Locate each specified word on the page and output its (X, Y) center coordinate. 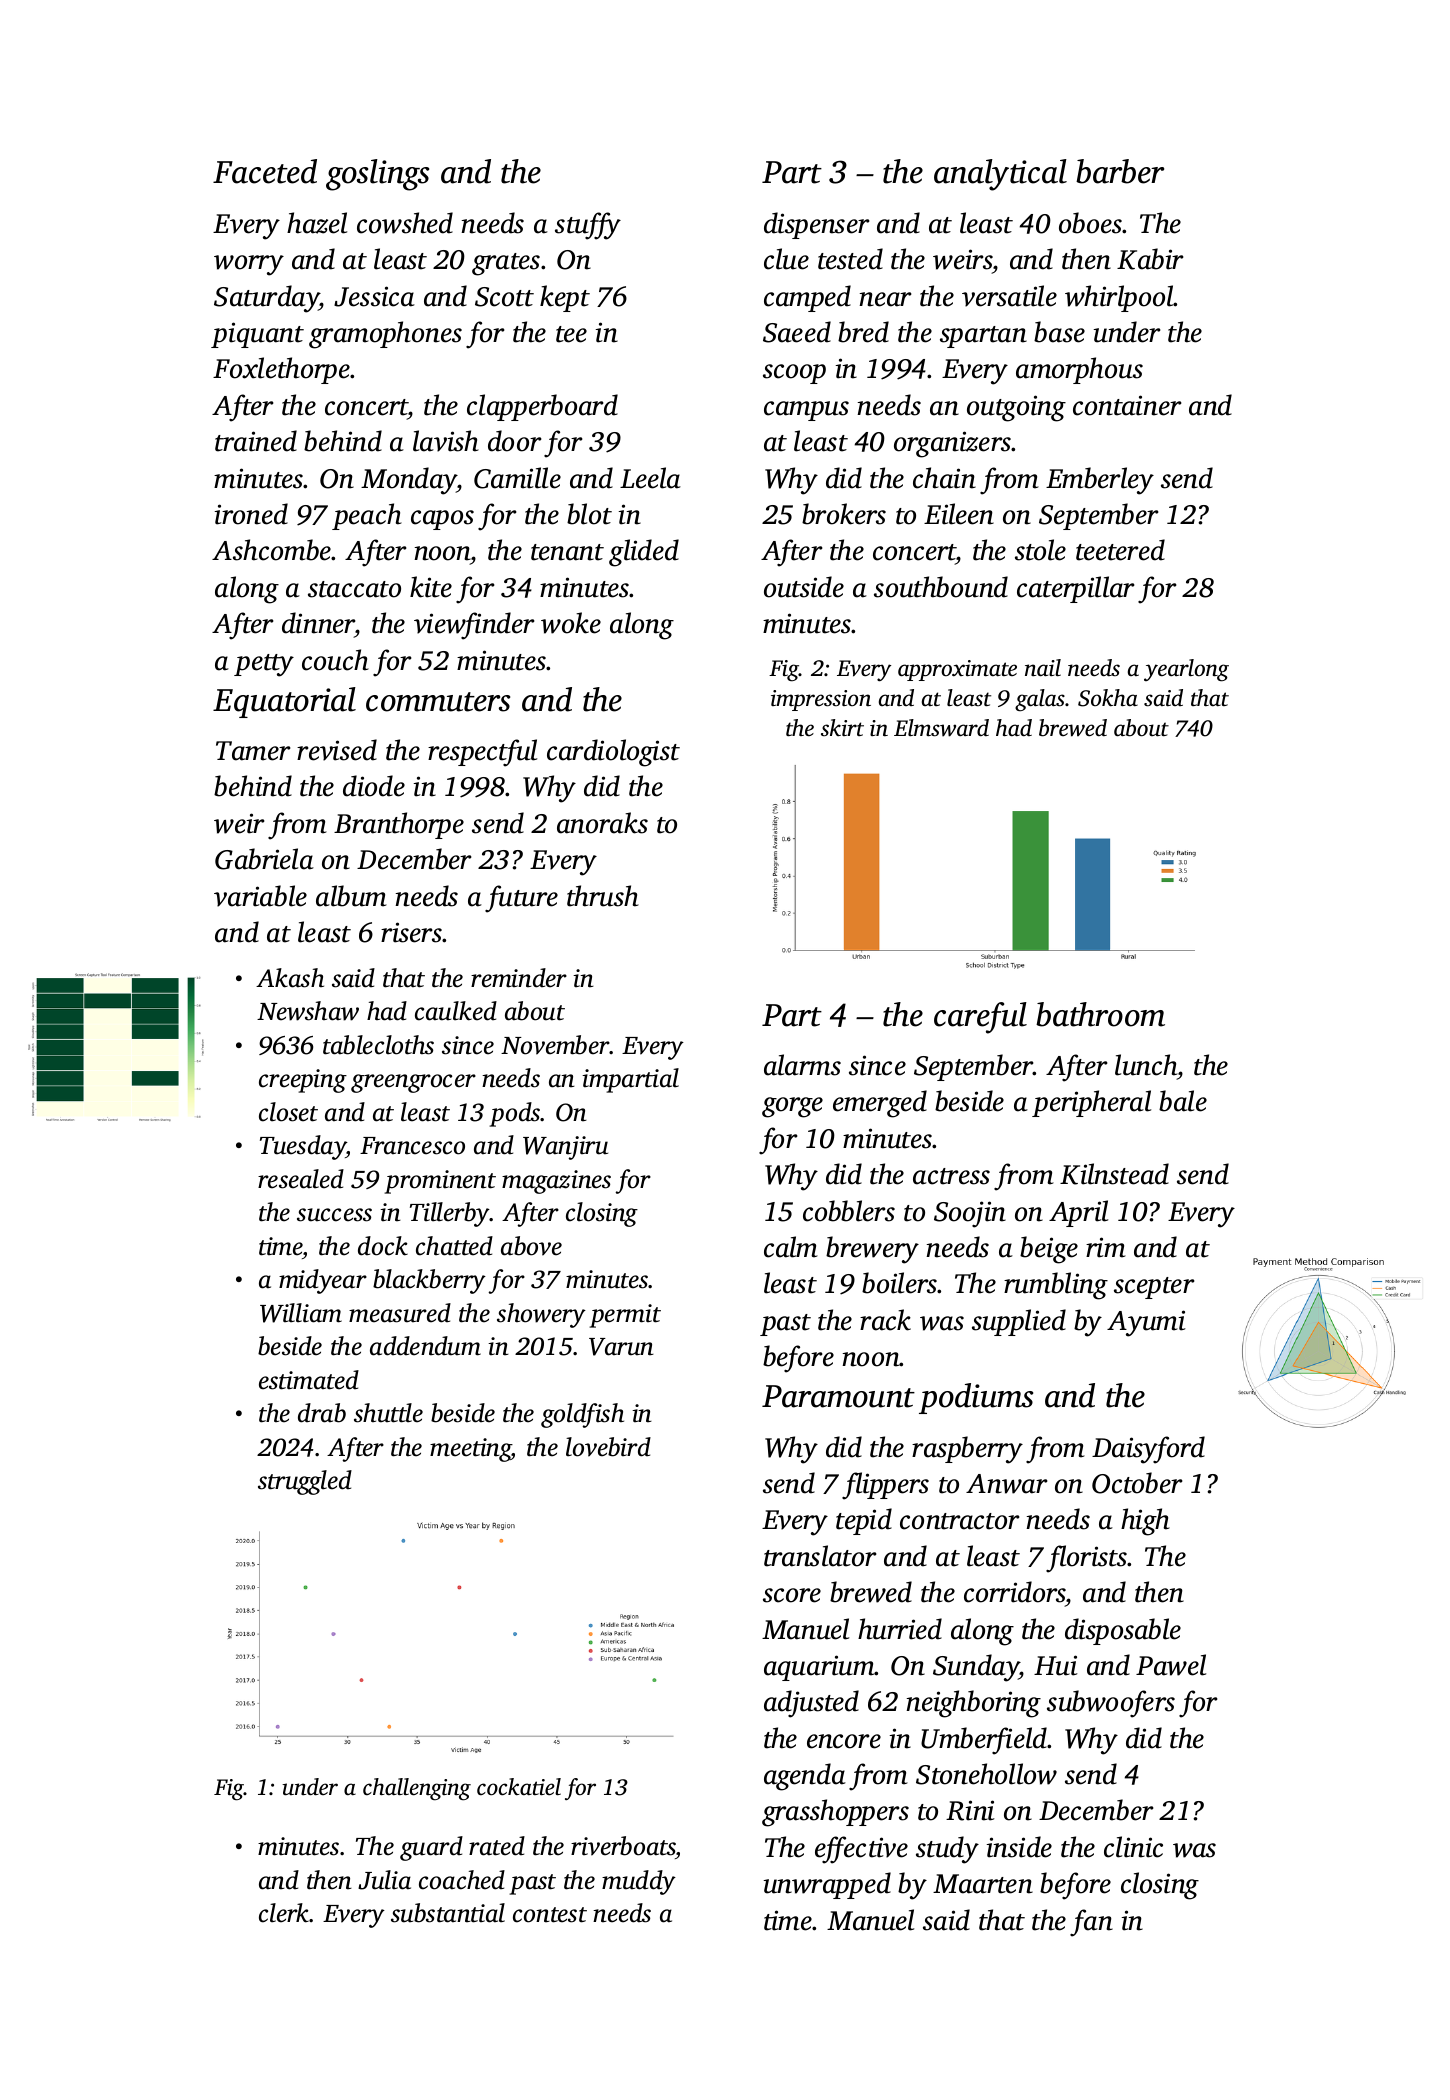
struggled (305, 1482)
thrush (603, 896)
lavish (446, 441)
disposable (1123, 1631)
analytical (1000, 175)
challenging (417, 1789)
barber (1120, 171)
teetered (1120, 550)
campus (806, 411)
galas (1040, 700)
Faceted (265, 171)
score (792, 1595)
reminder (519, 978)
